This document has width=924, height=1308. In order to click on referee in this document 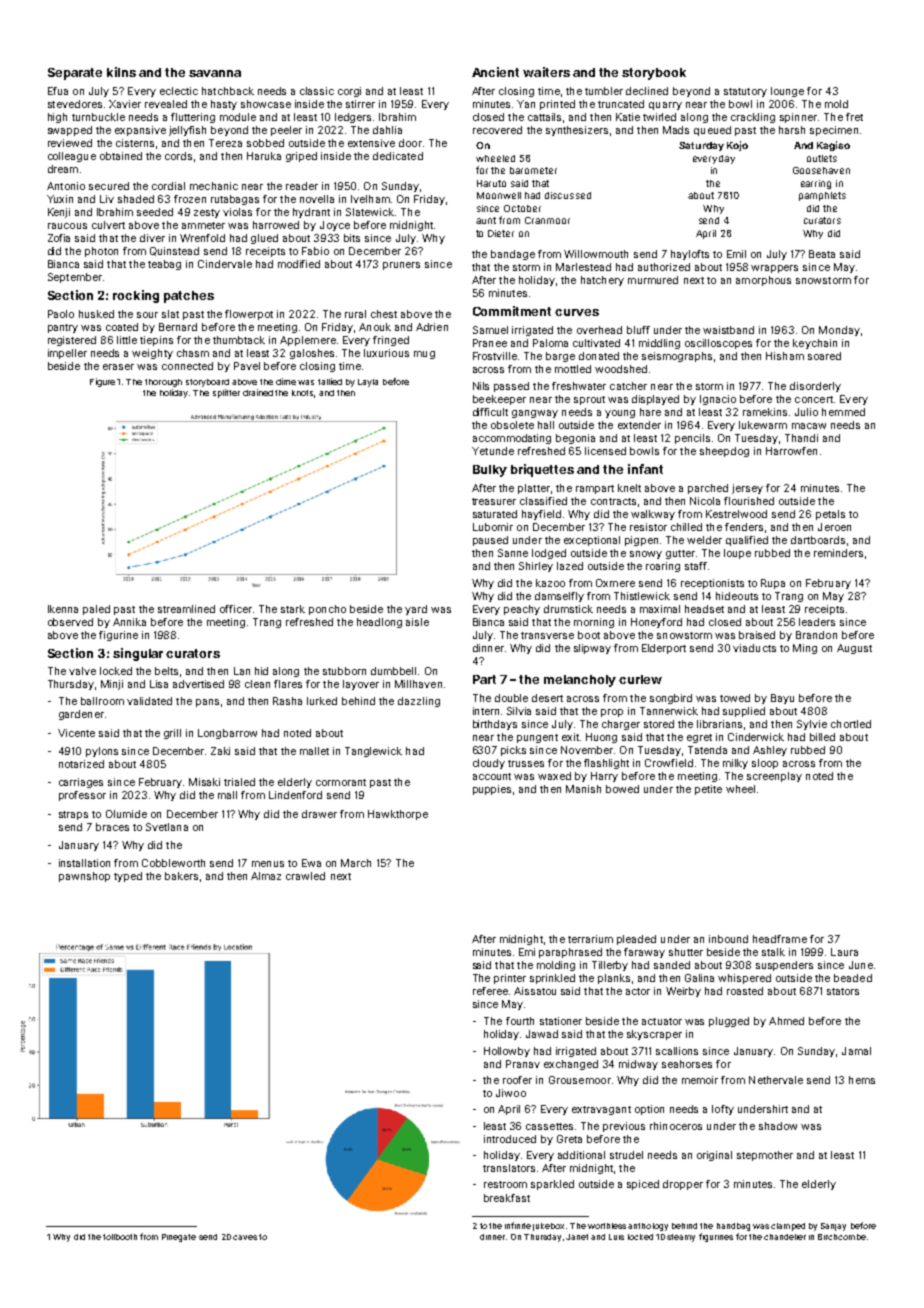, I will do `click(490, 991)`.
